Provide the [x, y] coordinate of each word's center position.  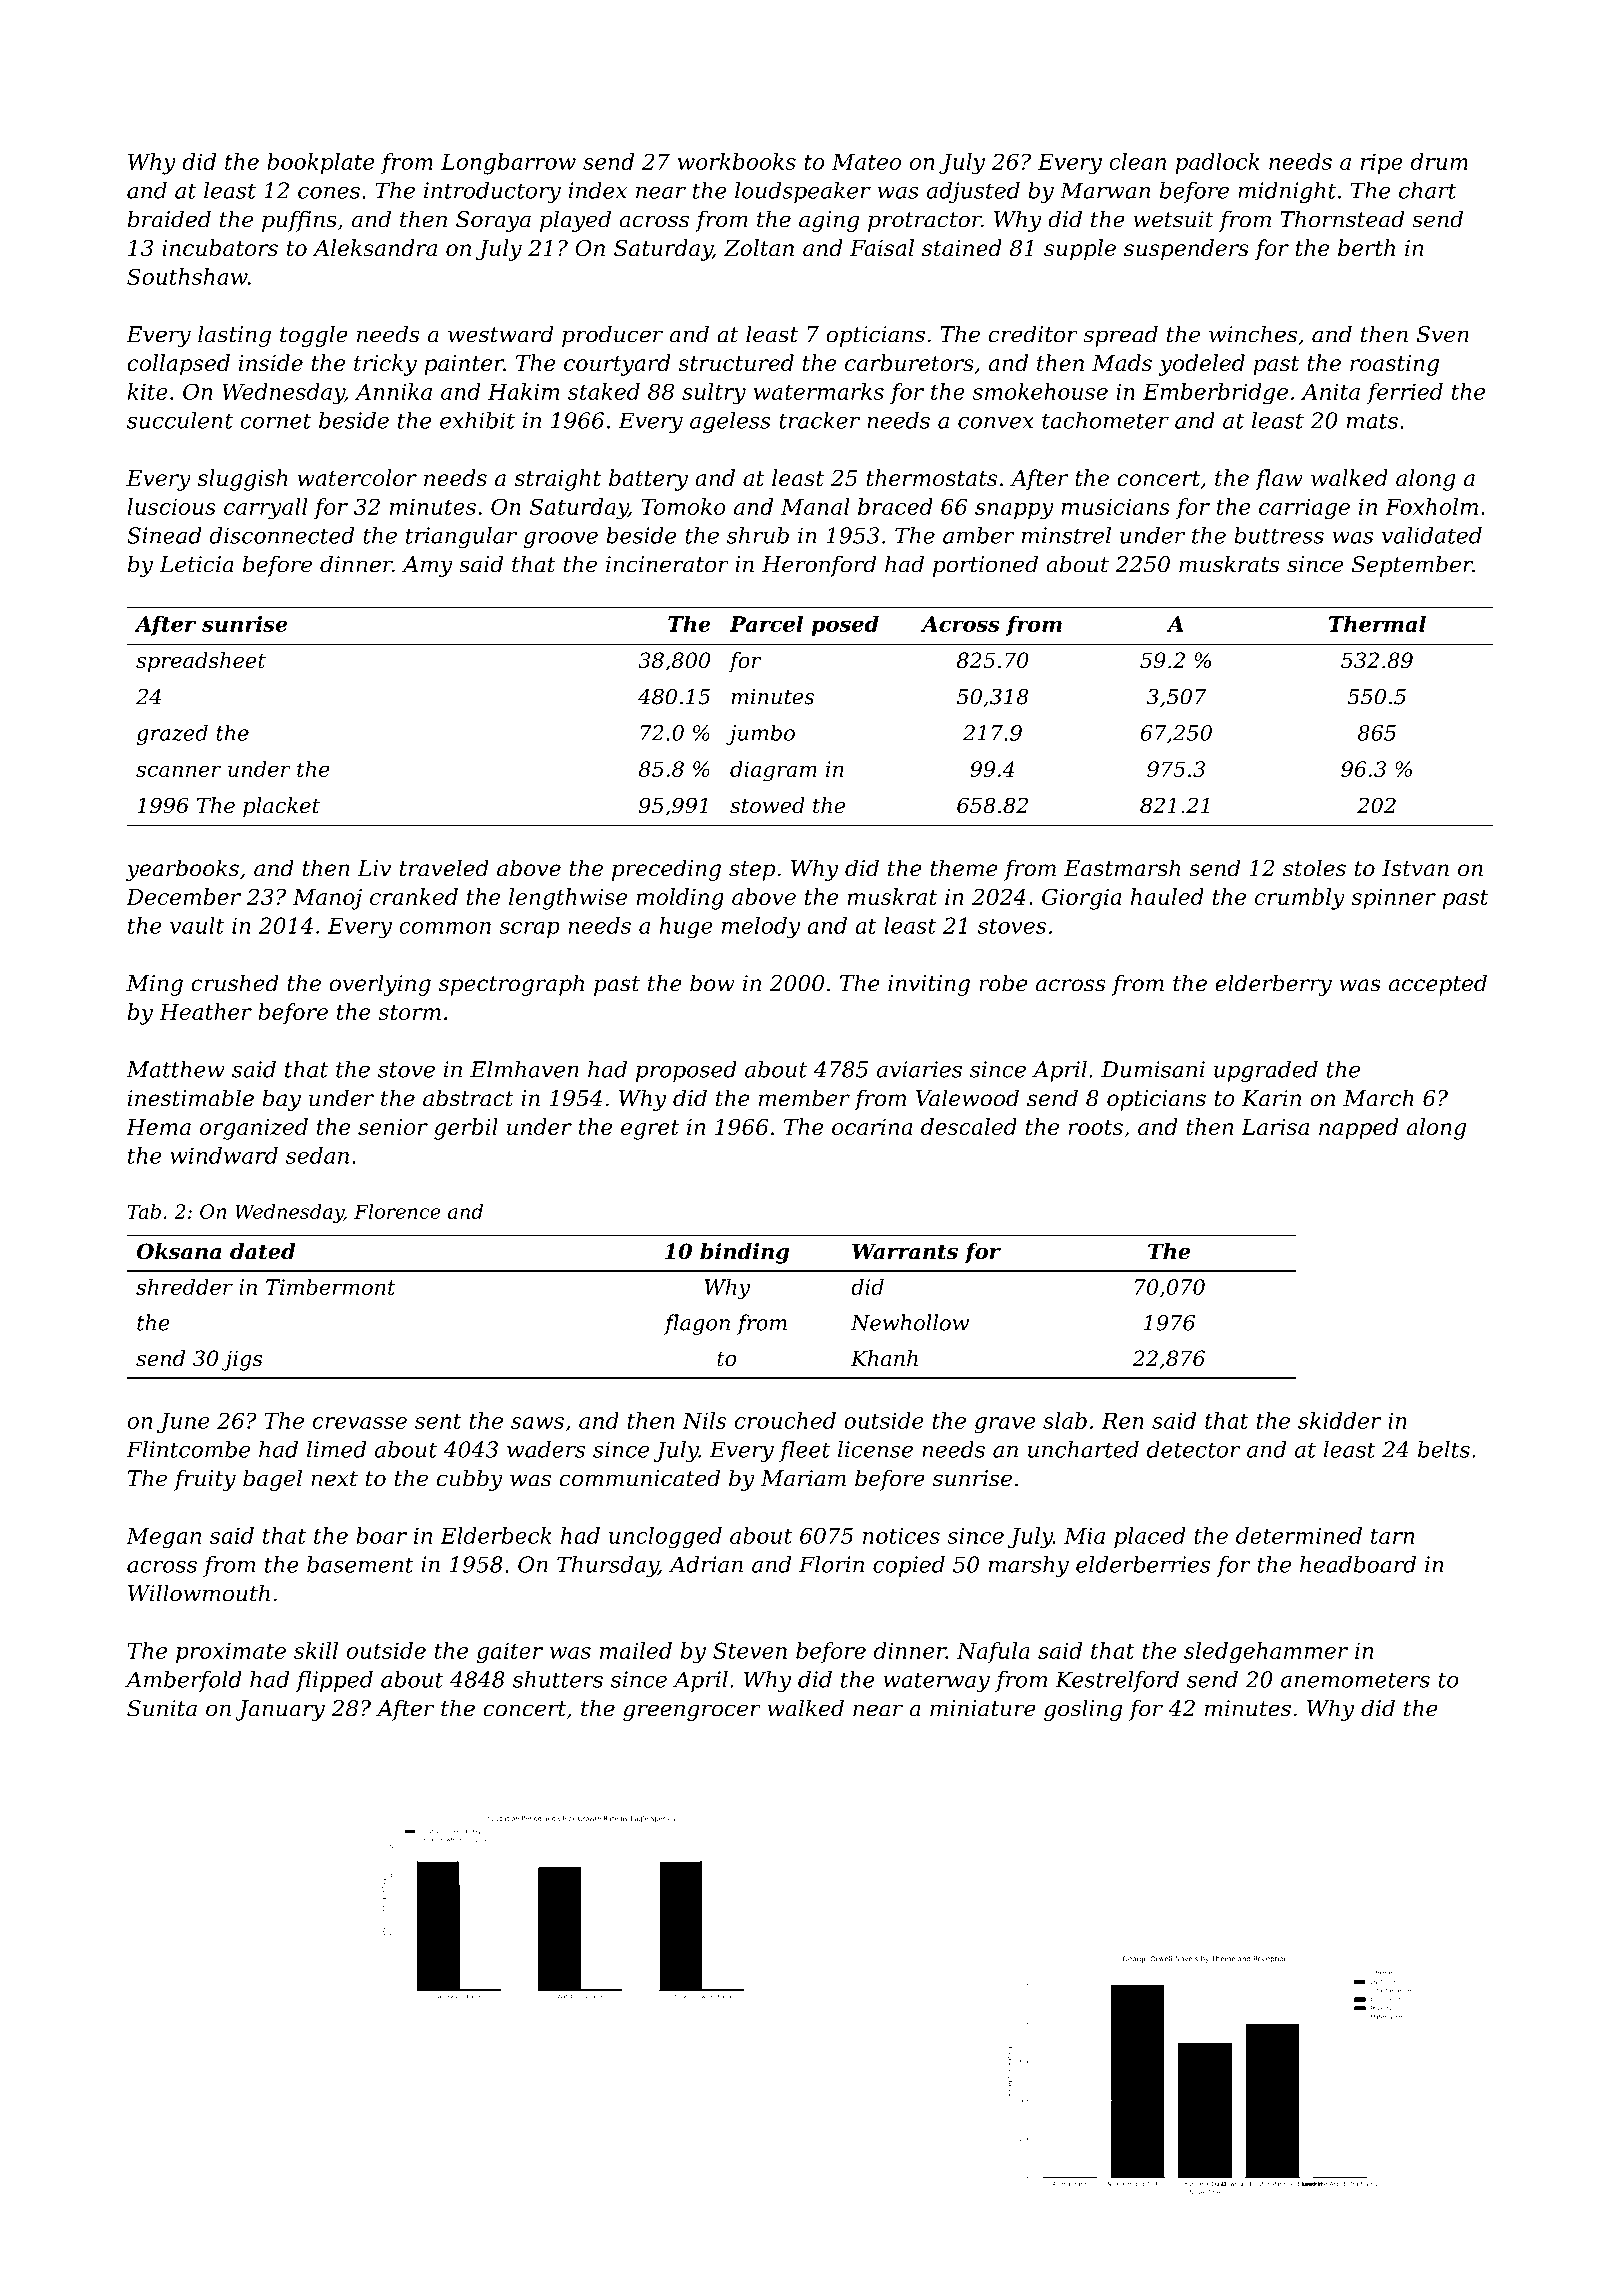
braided [169, 219]
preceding [666, 870]
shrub [758, 535]
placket [281, 807]
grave [1004, 1425]
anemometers [1355, 1680]
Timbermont [331, 1287]
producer [612, 336]
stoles [1314, 868]
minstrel [1066, 535]
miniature [983, 1708]
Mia [1084, 1535]
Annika [393, 391]
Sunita [162, 1708]
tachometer [1105, 420]
